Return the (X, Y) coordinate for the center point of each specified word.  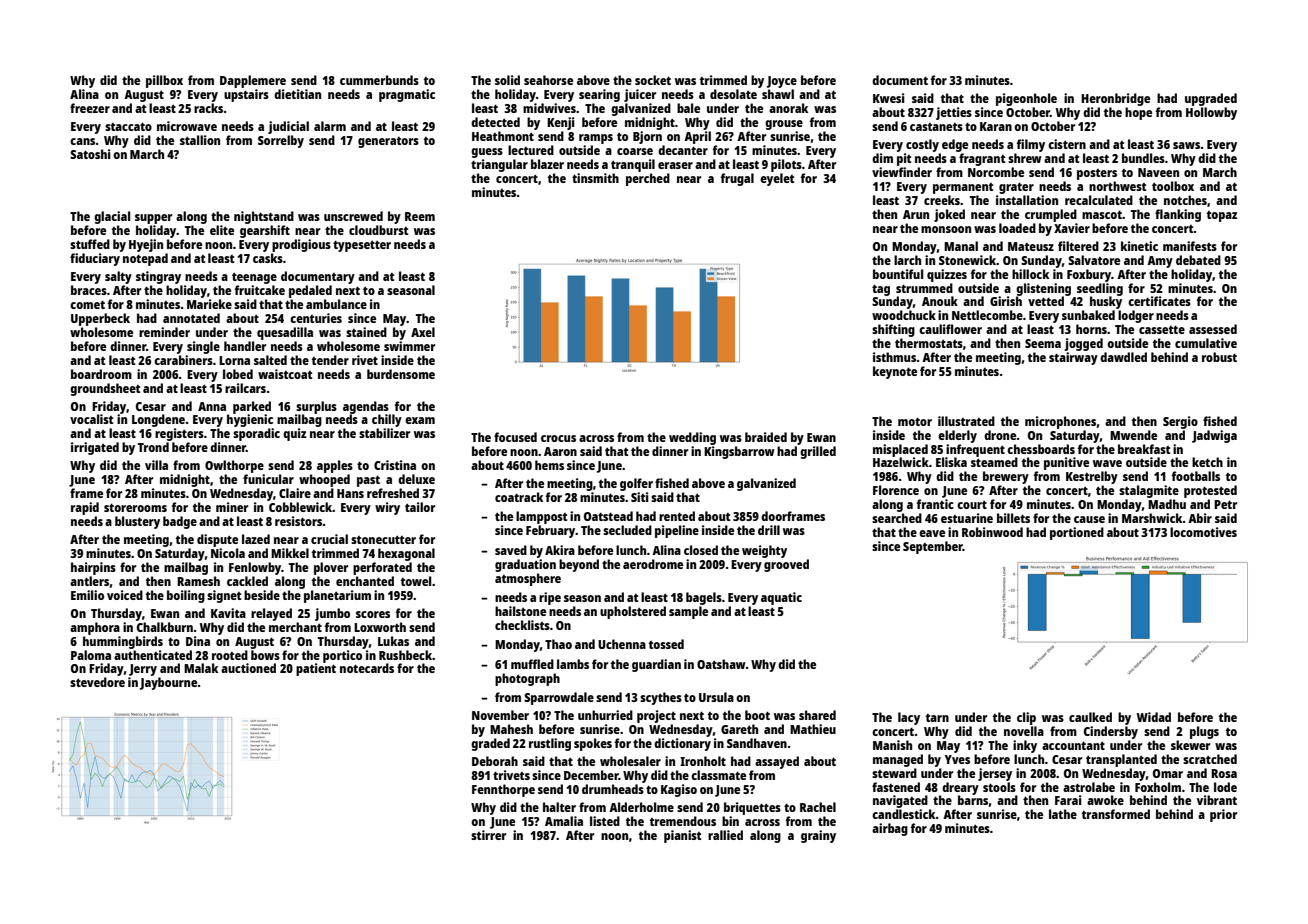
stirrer (488, 835)
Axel (423, 332)
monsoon (946, 229)
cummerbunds (379, 80)
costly (922, 145)
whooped (324, 480)
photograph (527, 679)
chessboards (1041, 449)
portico (342, 656)
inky (1025, 746)
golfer (636, 484)
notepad (145, 259)
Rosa (1224, 773)
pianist (682, 836)
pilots (786, 165)
